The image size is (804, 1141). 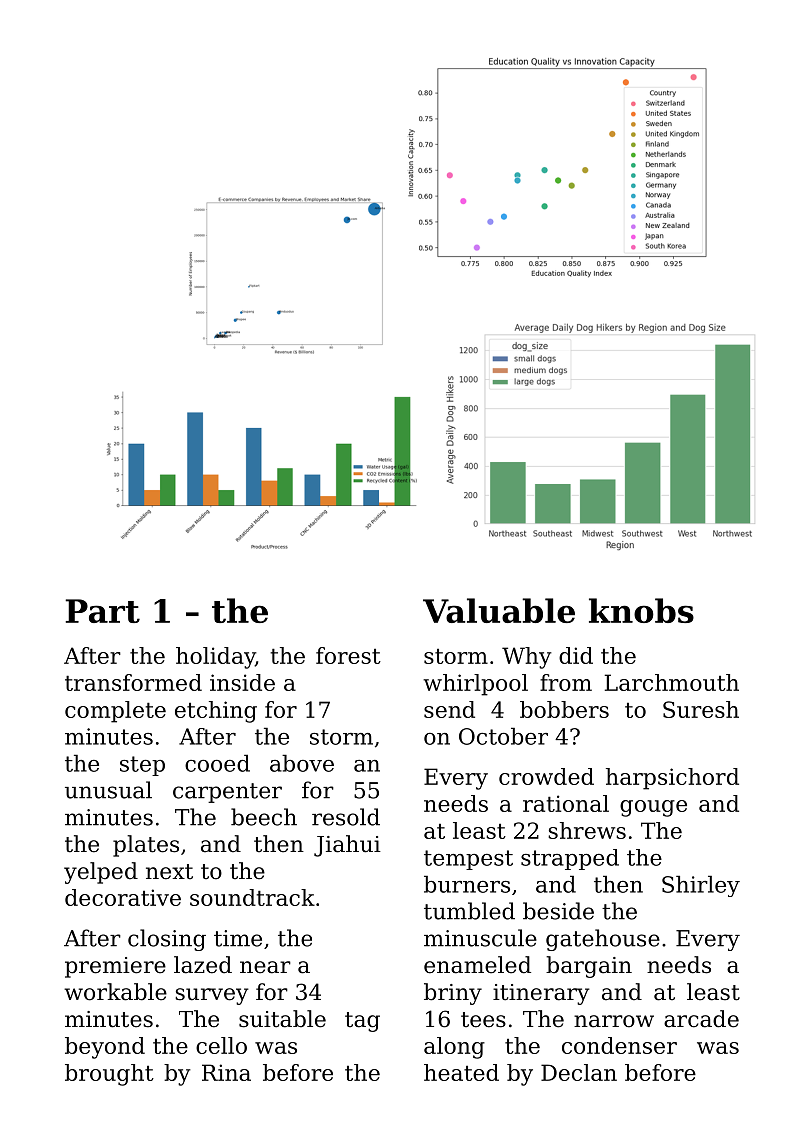 I want to click on transformed, so click(x=133, y=682).
